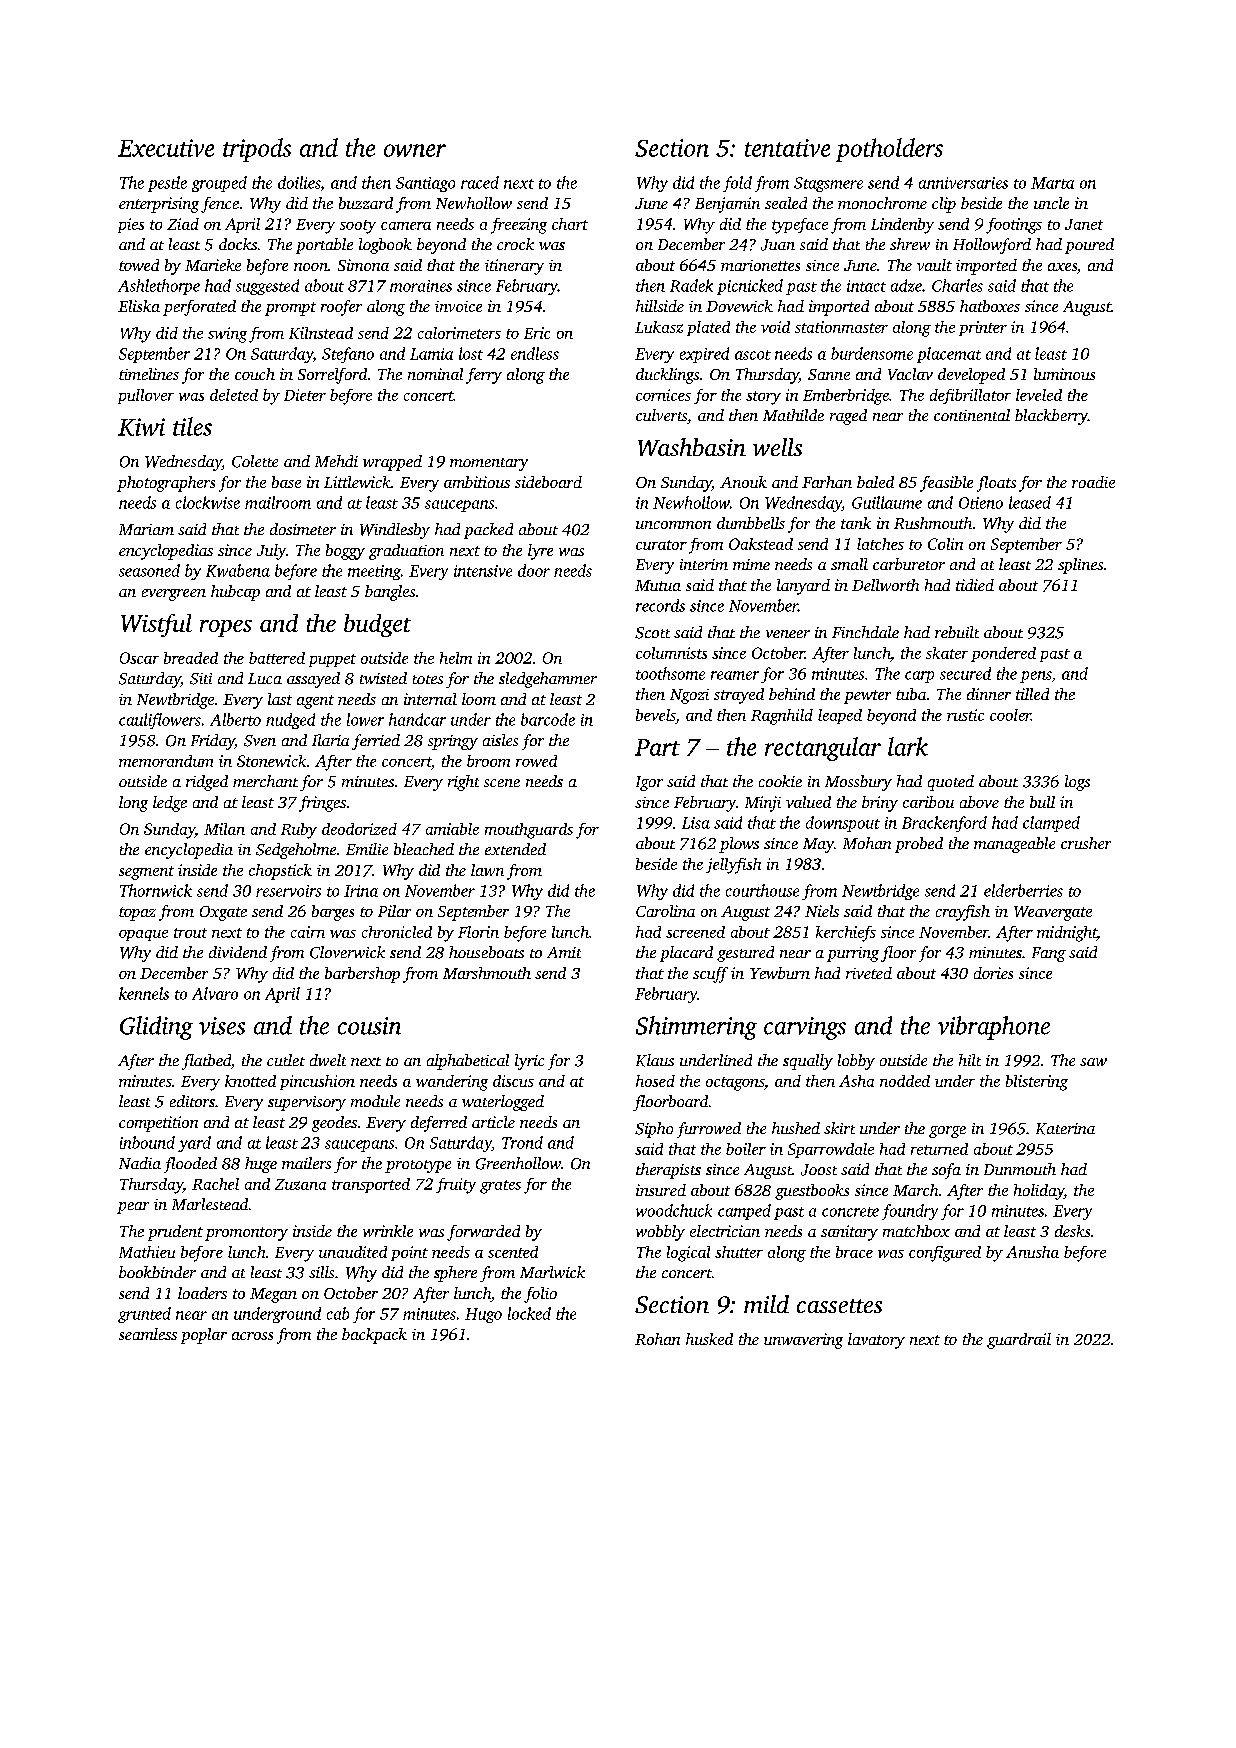 The image size is (1236, 1748). What do you see at coordinates (204, 1336) in the page?
I see `poplar` at bounding box center [204, 1336].
